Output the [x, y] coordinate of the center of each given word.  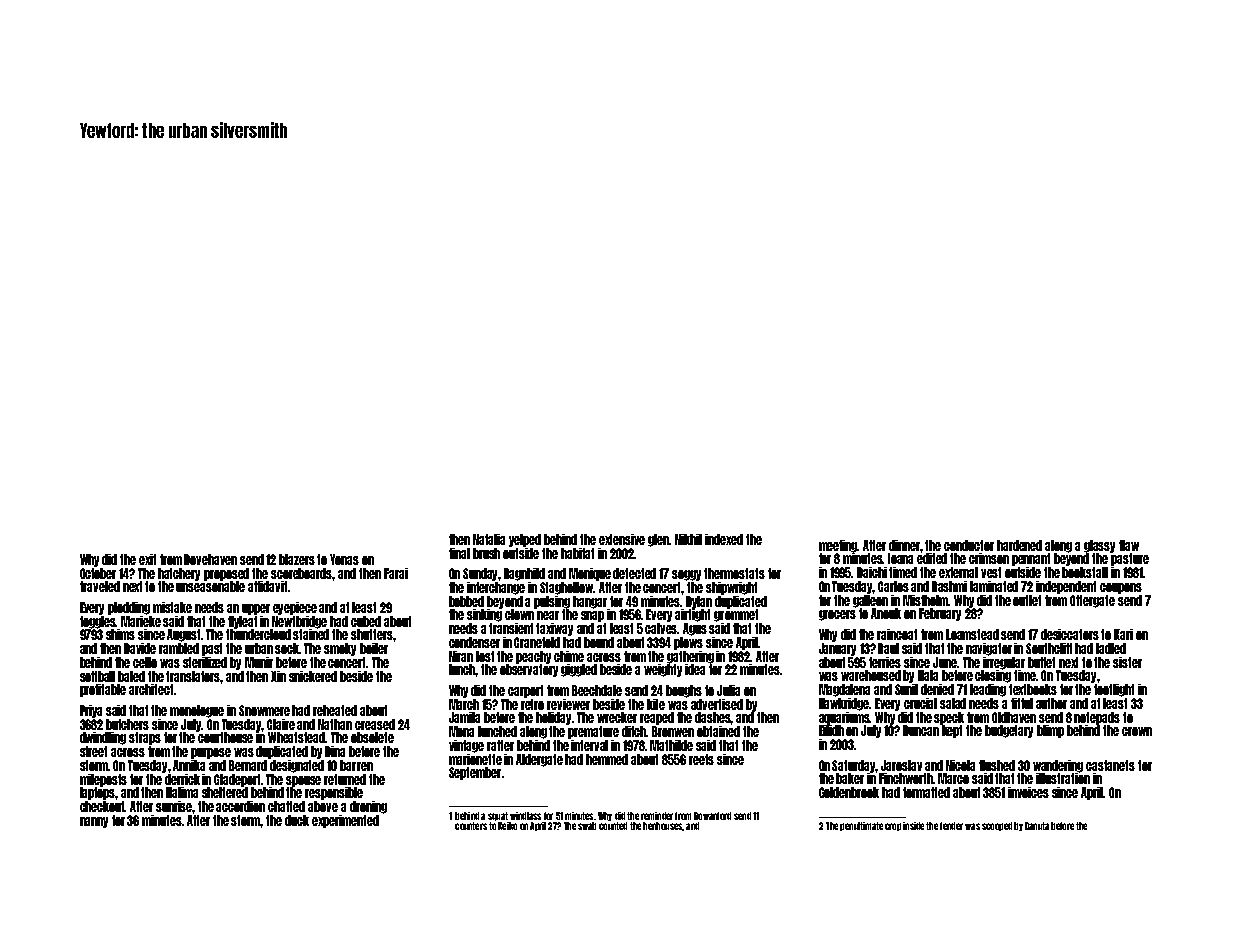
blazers [297, 559]
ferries [885, 662]
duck [297, 820]
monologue [197, 711]
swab [587, 826]
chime [569, 656]
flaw [1129, 545]
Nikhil [688, 539]
